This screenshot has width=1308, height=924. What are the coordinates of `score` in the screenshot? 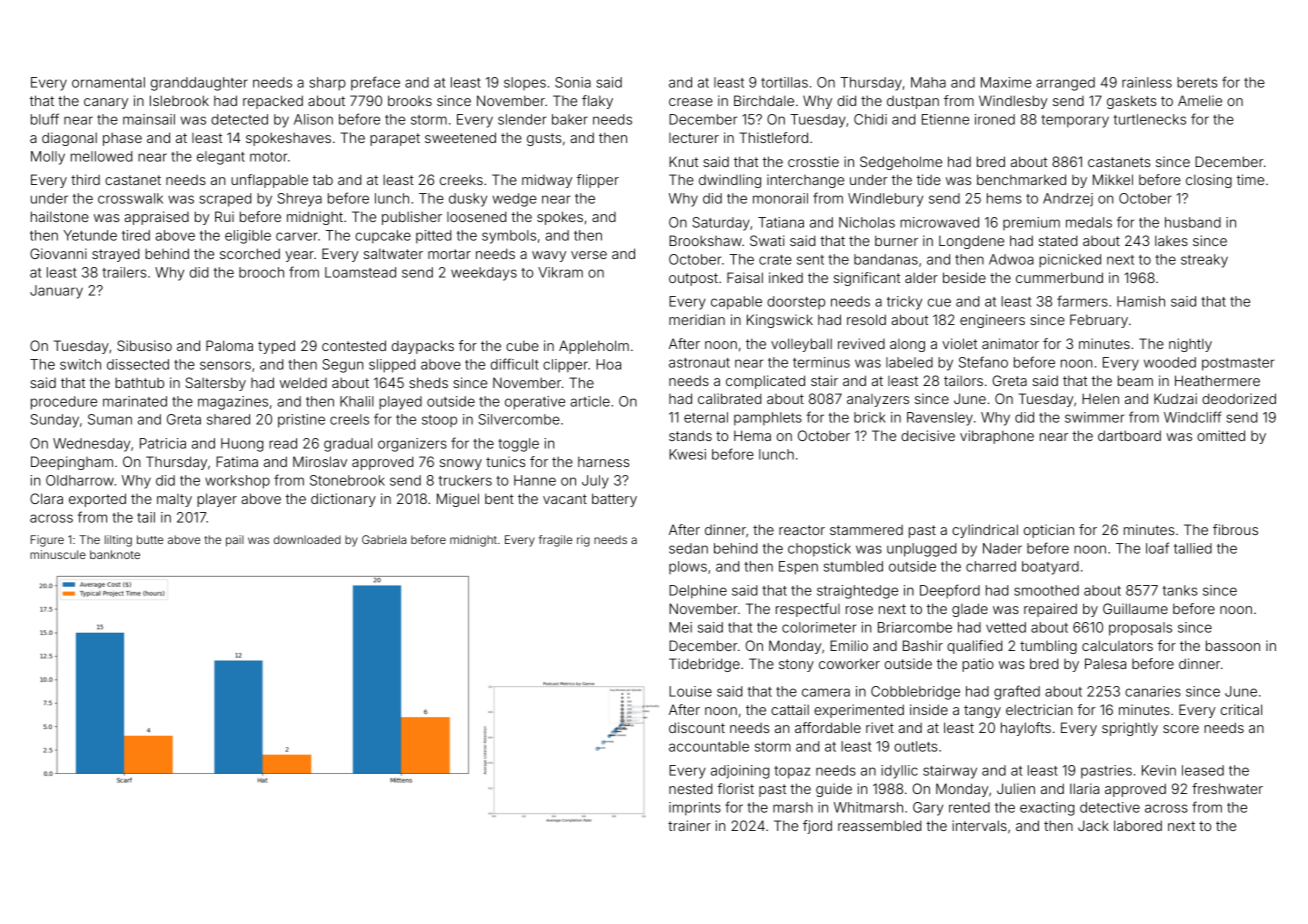 It's located at (1181, 729).
